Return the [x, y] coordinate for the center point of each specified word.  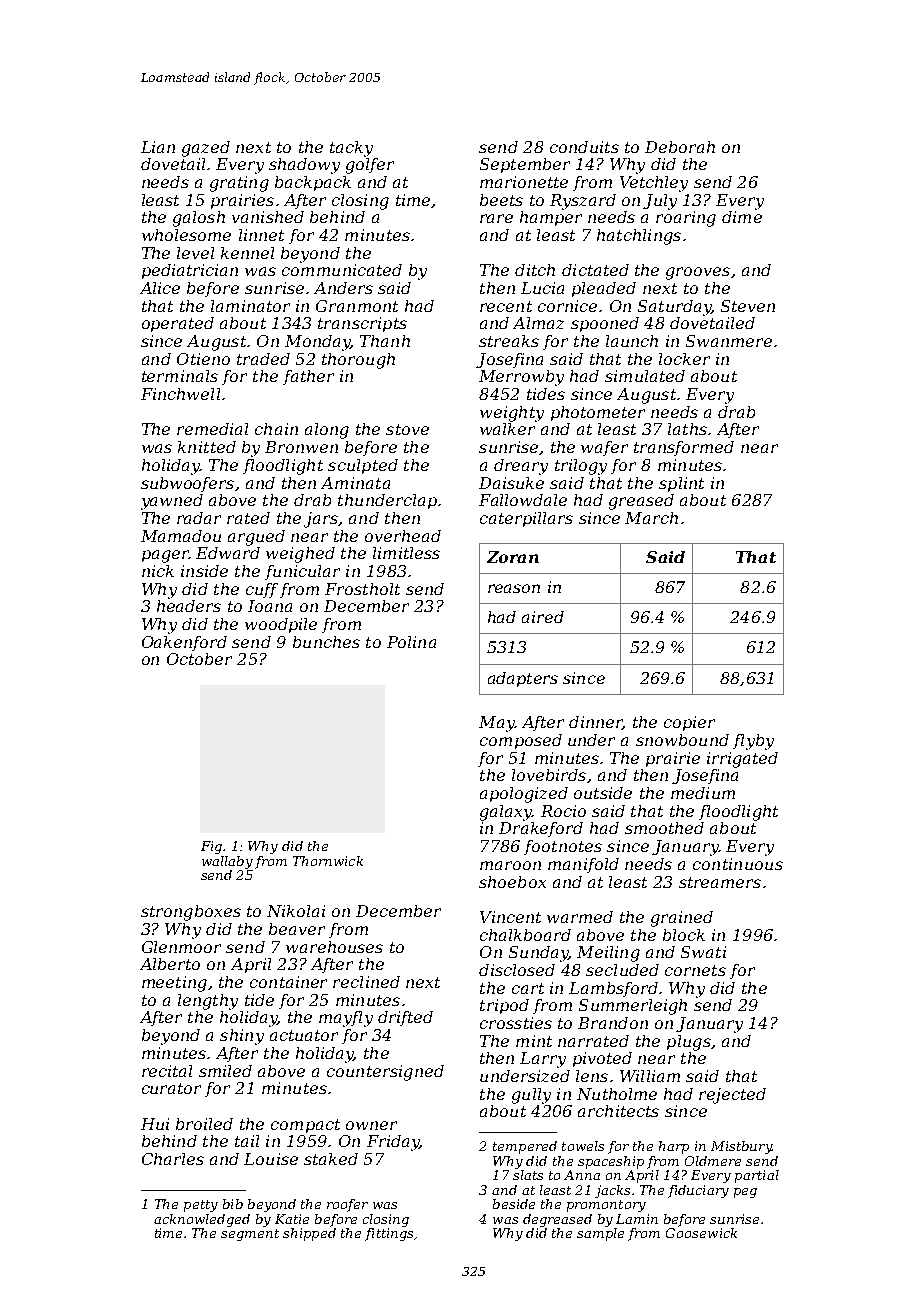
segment [250, 1235]
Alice [160, 288]
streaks [509, 341]
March [651, 518]
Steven [748, 306]
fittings [389, 1234]
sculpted [363, 466]
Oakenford [184, 643]
